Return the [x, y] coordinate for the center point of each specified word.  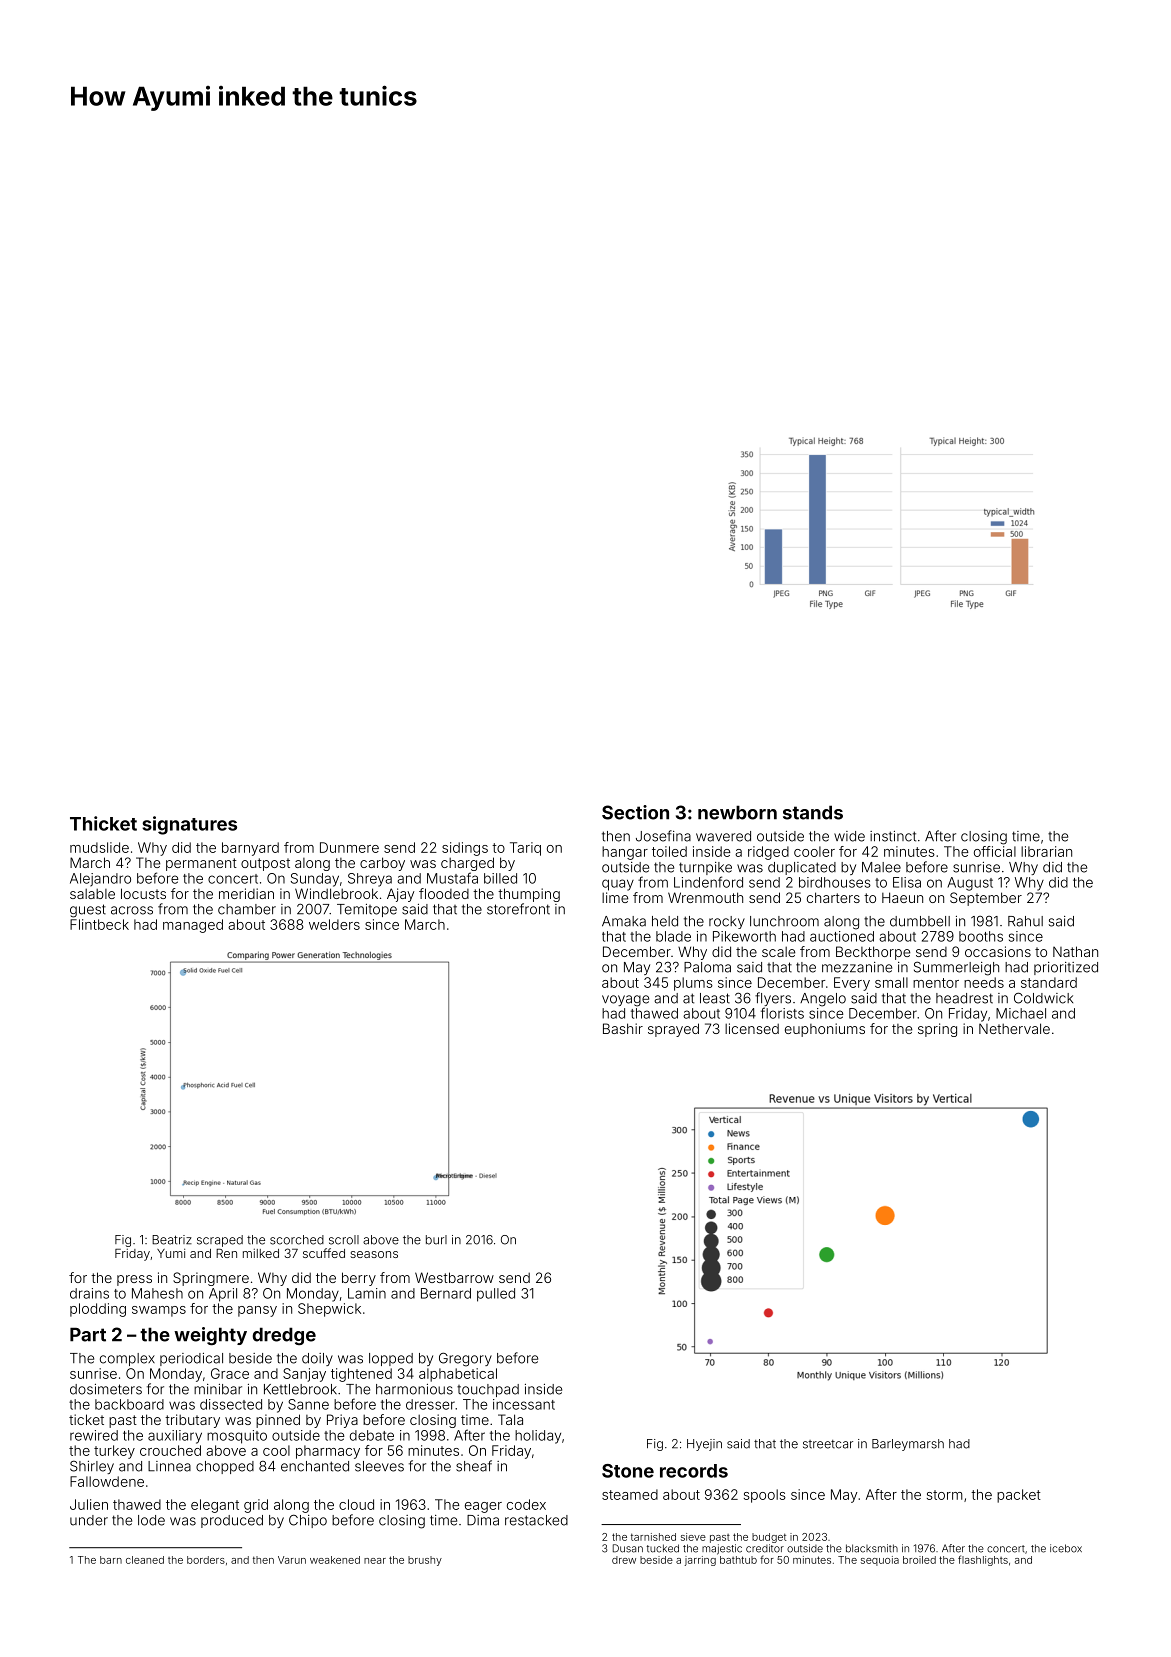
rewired [94, 1435]
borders [206, 1560]
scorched [297, 1240]
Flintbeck [99, 924]
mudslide [99, 847]
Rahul [1025, 921]
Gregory [465, 1359]
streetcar [828, 1444]
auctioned [842, 936]
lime [615, 897]
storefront [518, 909]
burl [436, 1240]
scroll [344, 1240]
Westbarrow [454, 1277]
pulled [496, 1295]
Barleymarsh [908, 1445]
